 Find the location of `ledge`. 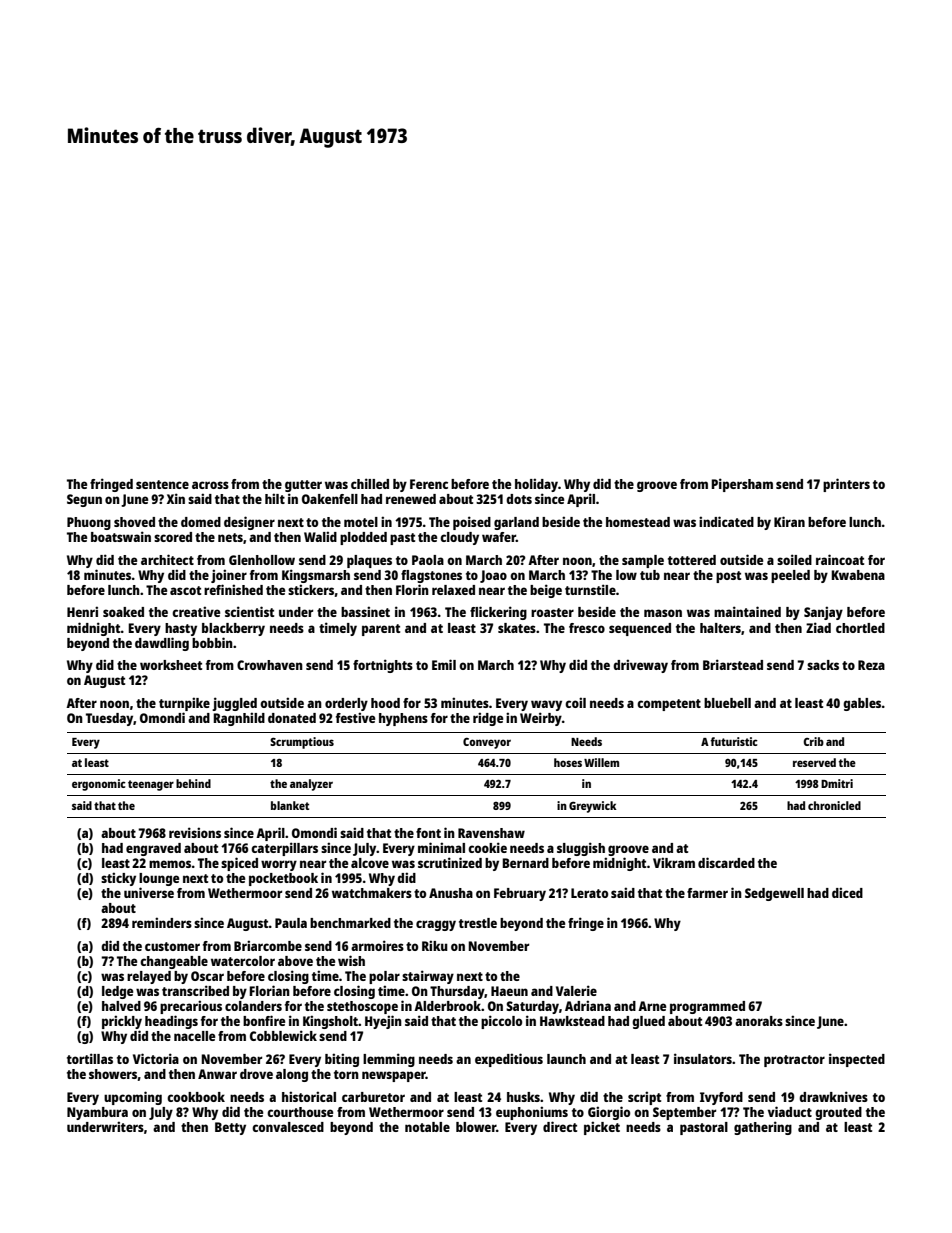

ledge is located at coordinates (117, 992).
